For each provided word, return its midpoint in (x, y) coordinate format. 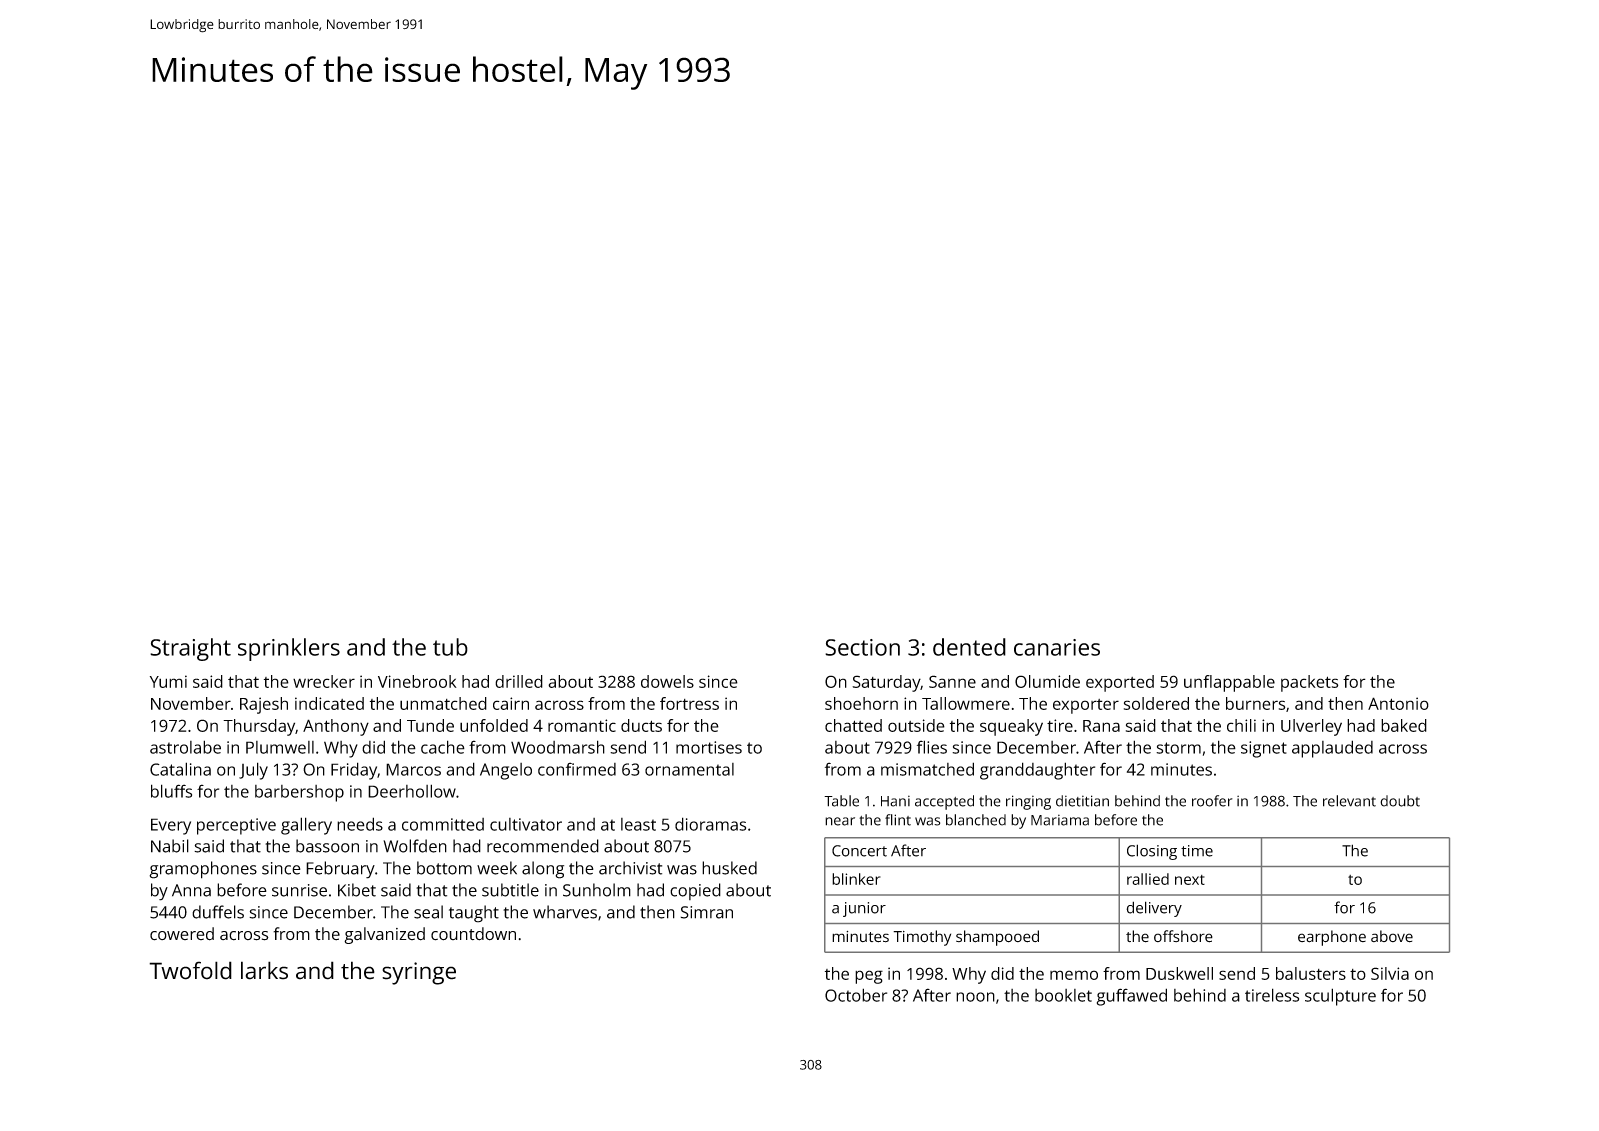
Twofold (190, 970)
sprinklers (289, 649)
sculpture (1340, 997)
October (856, 995)
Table (841, 801)
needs (360, 824)
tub (450, 647)
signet (1264, 749)
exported (1120, 683)
